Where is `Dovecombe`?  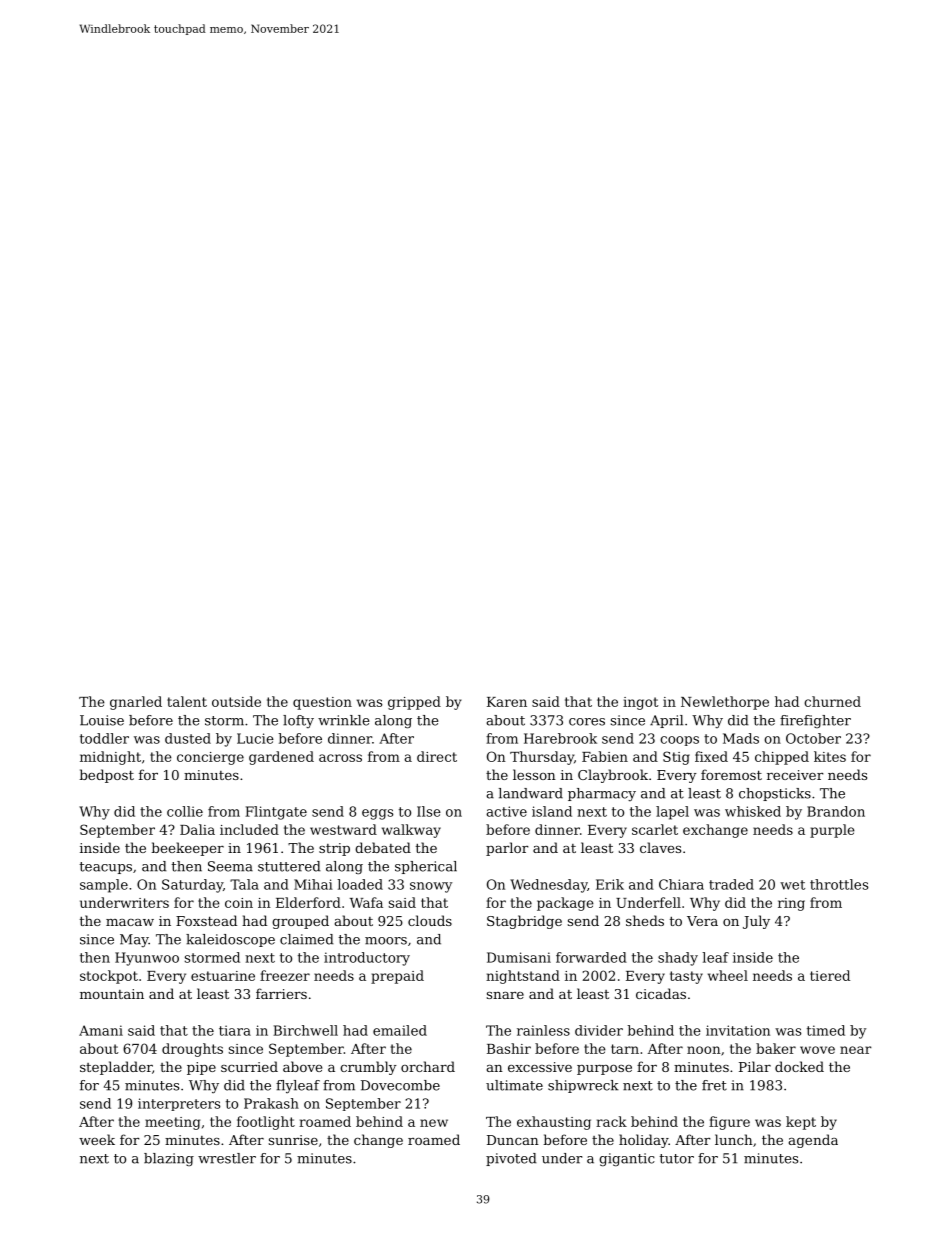
Dovecombe is located at coordinates (400, 1085).
